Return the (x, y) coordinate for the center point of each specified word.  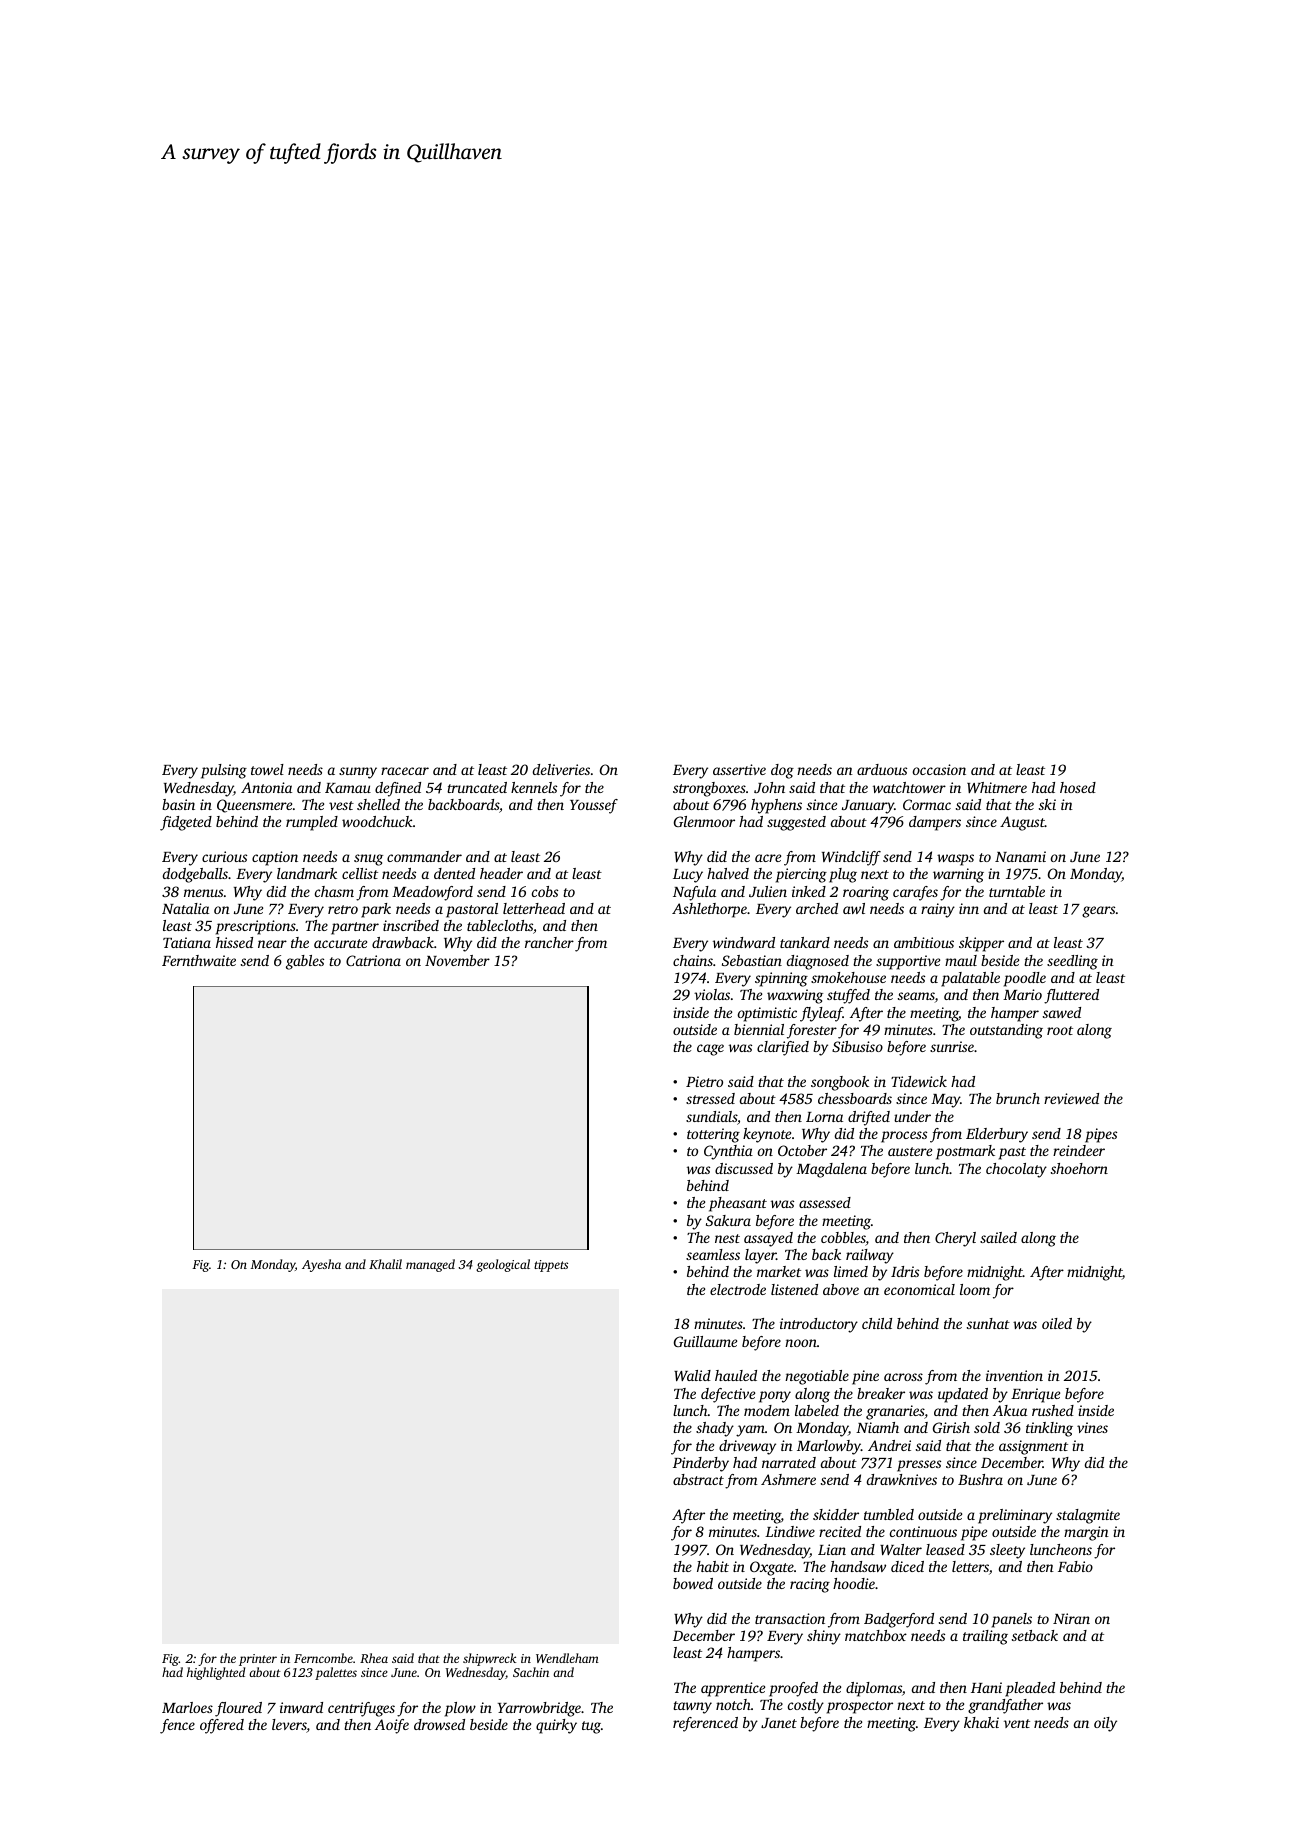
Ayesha (321, 1265)
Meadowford (432, 893)
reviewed (1071, 1098)
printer (258, 1660)
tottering (713, 1135)
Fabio (1075, 1566)
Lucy (688, 876)
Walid (692, 1375)
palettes (336, 1673)
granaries (895, 1412)
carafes (915, 893)
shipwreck (489, 1659)
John (769, 787)
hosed (1078, 787)
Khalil (385, 1264)
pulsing (224, 771)
